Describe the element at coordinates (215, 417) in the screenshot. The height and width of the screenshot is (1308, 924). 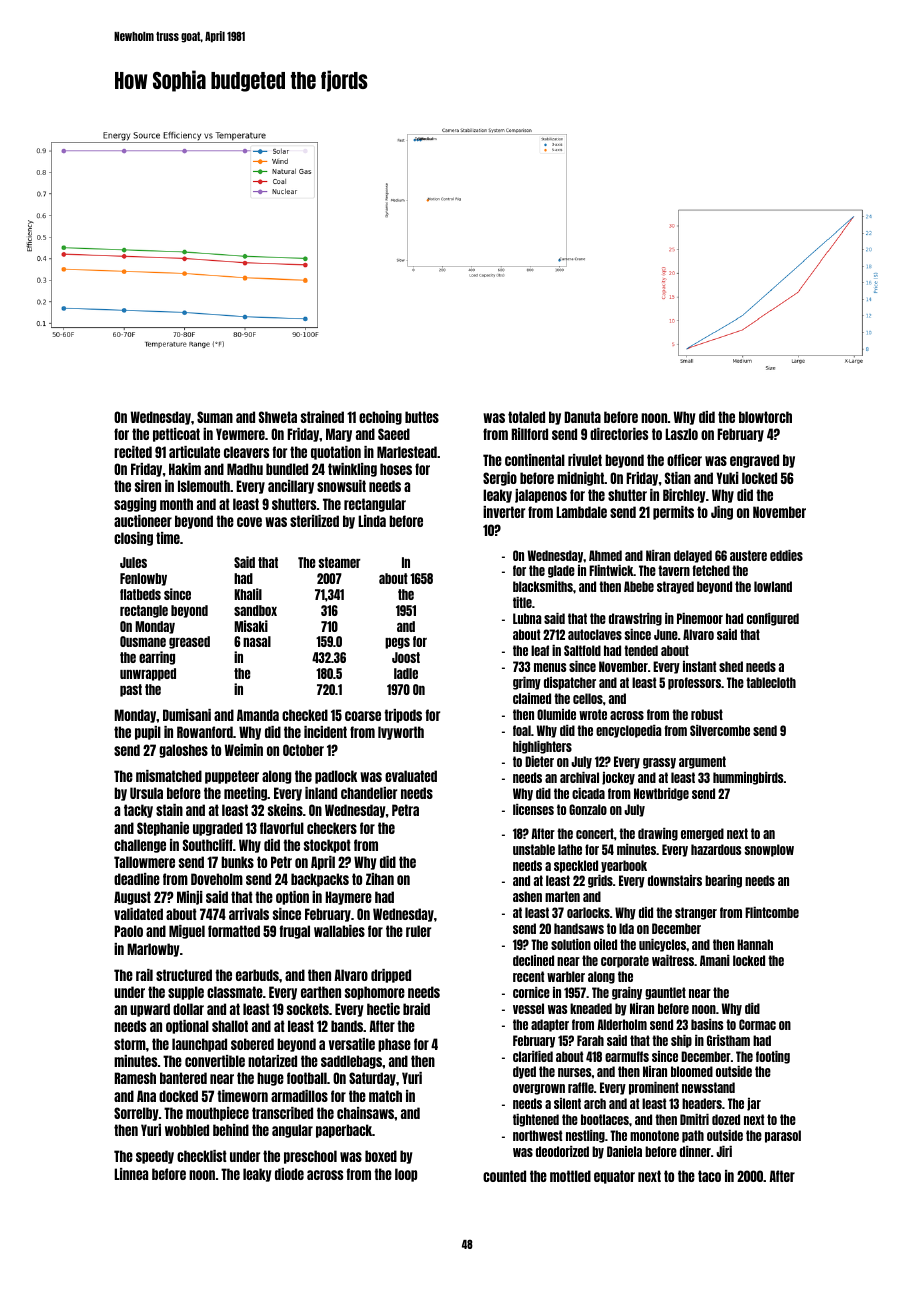
I see `Suman` at that location.
